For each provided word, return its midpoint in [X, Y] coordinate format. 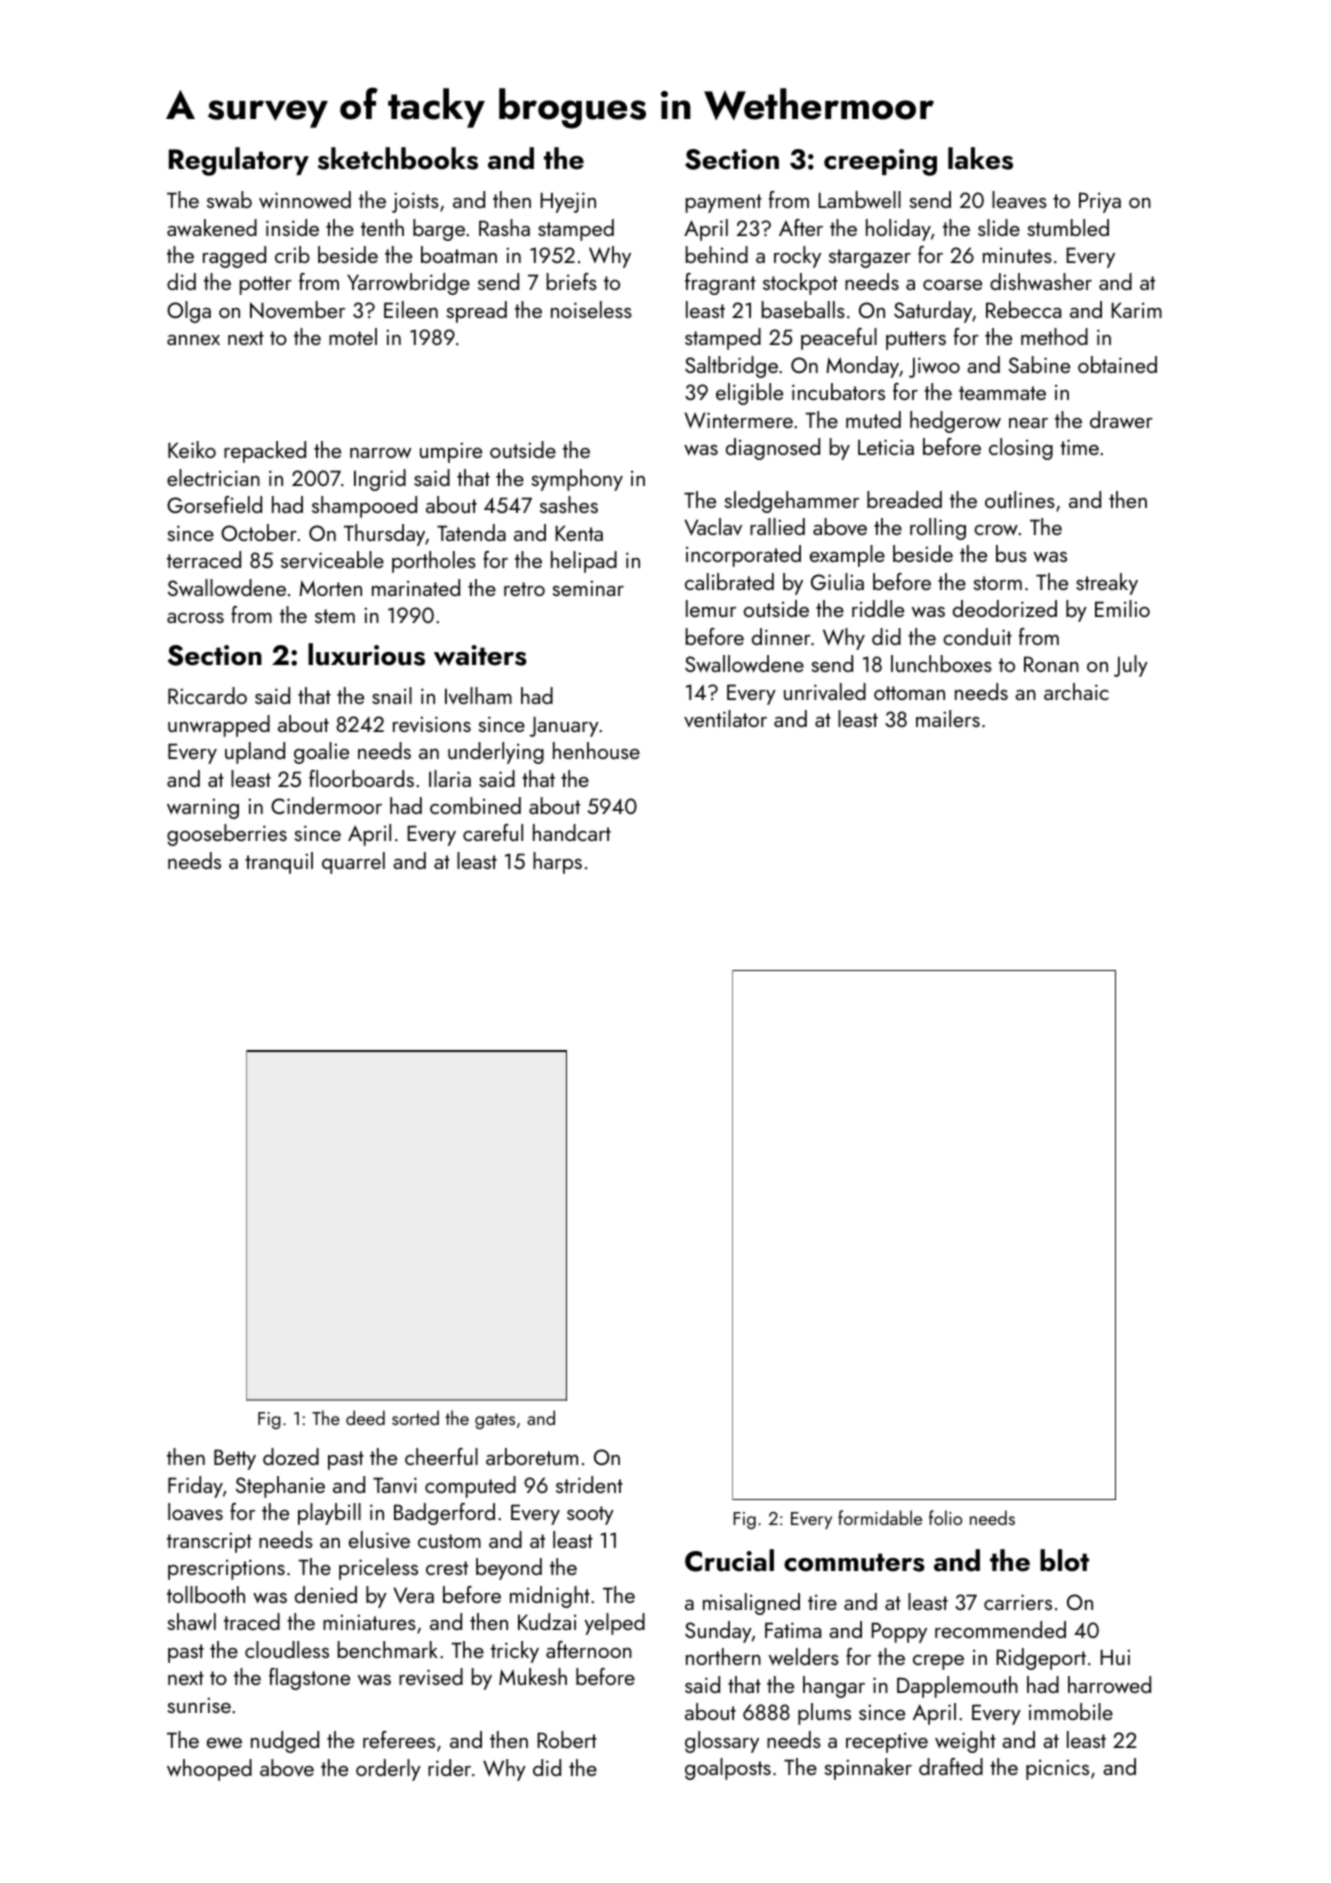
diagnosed [773, 449]
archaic [1076, 691]
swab [229, 199]
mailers [948, 718]
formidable [880, 1517]
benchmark [388, 1649]
